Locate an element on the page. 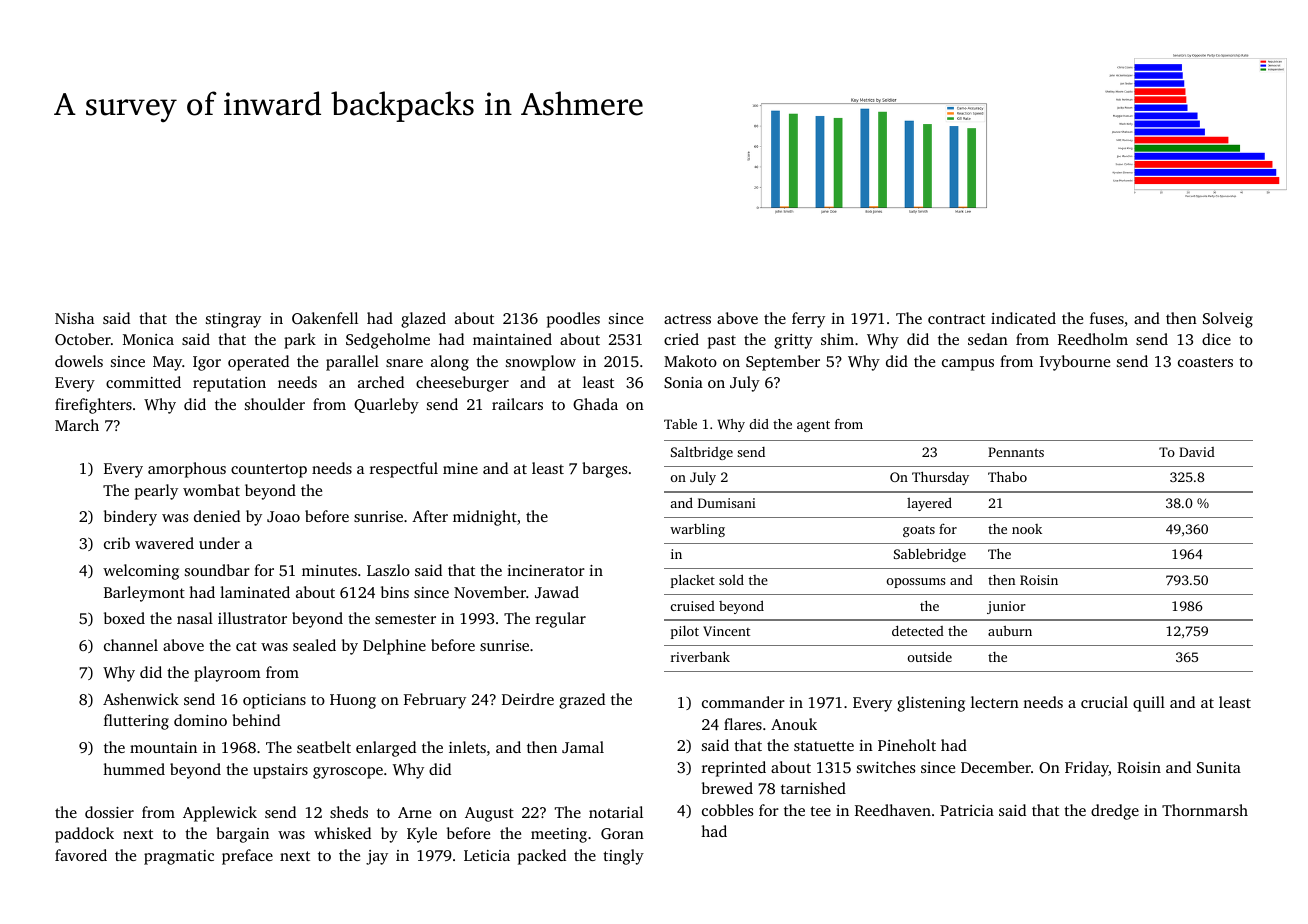  preface is located at coordinates (247, 857).
